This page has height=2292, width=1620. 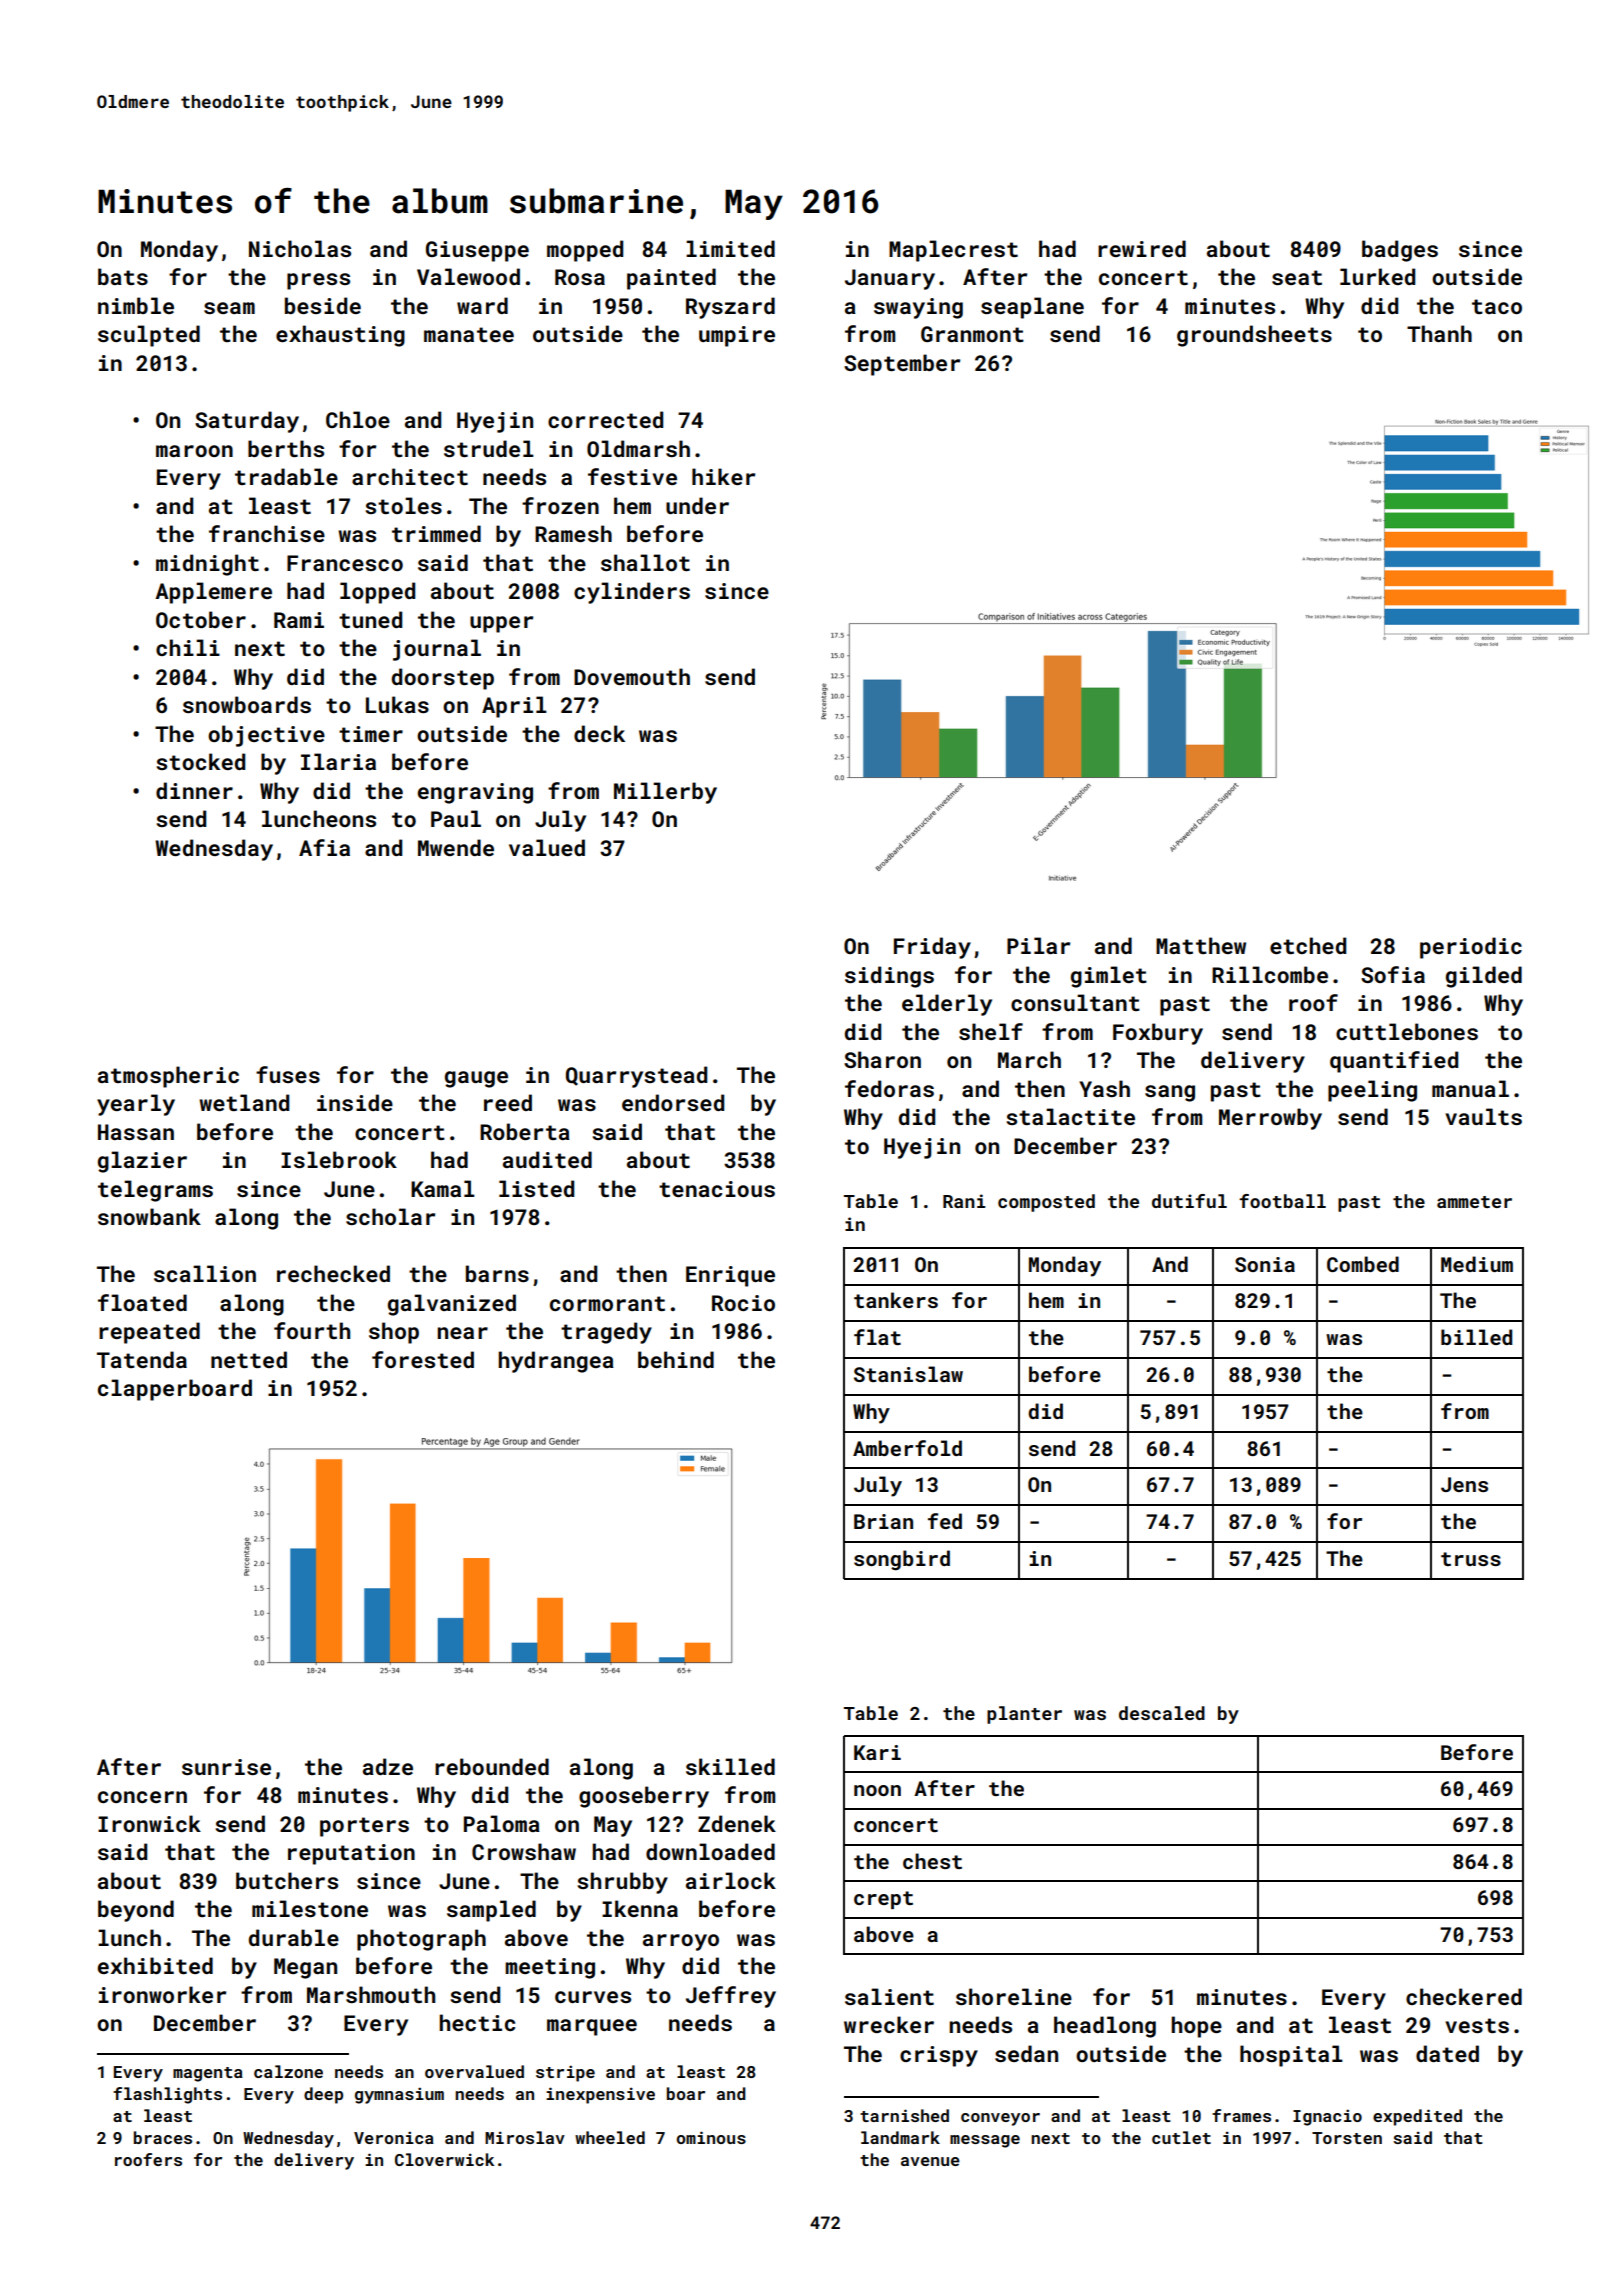 What do you see at coordinates (142, 1797) in the page?
I see `concern` at bounding box center [142, 1797].
